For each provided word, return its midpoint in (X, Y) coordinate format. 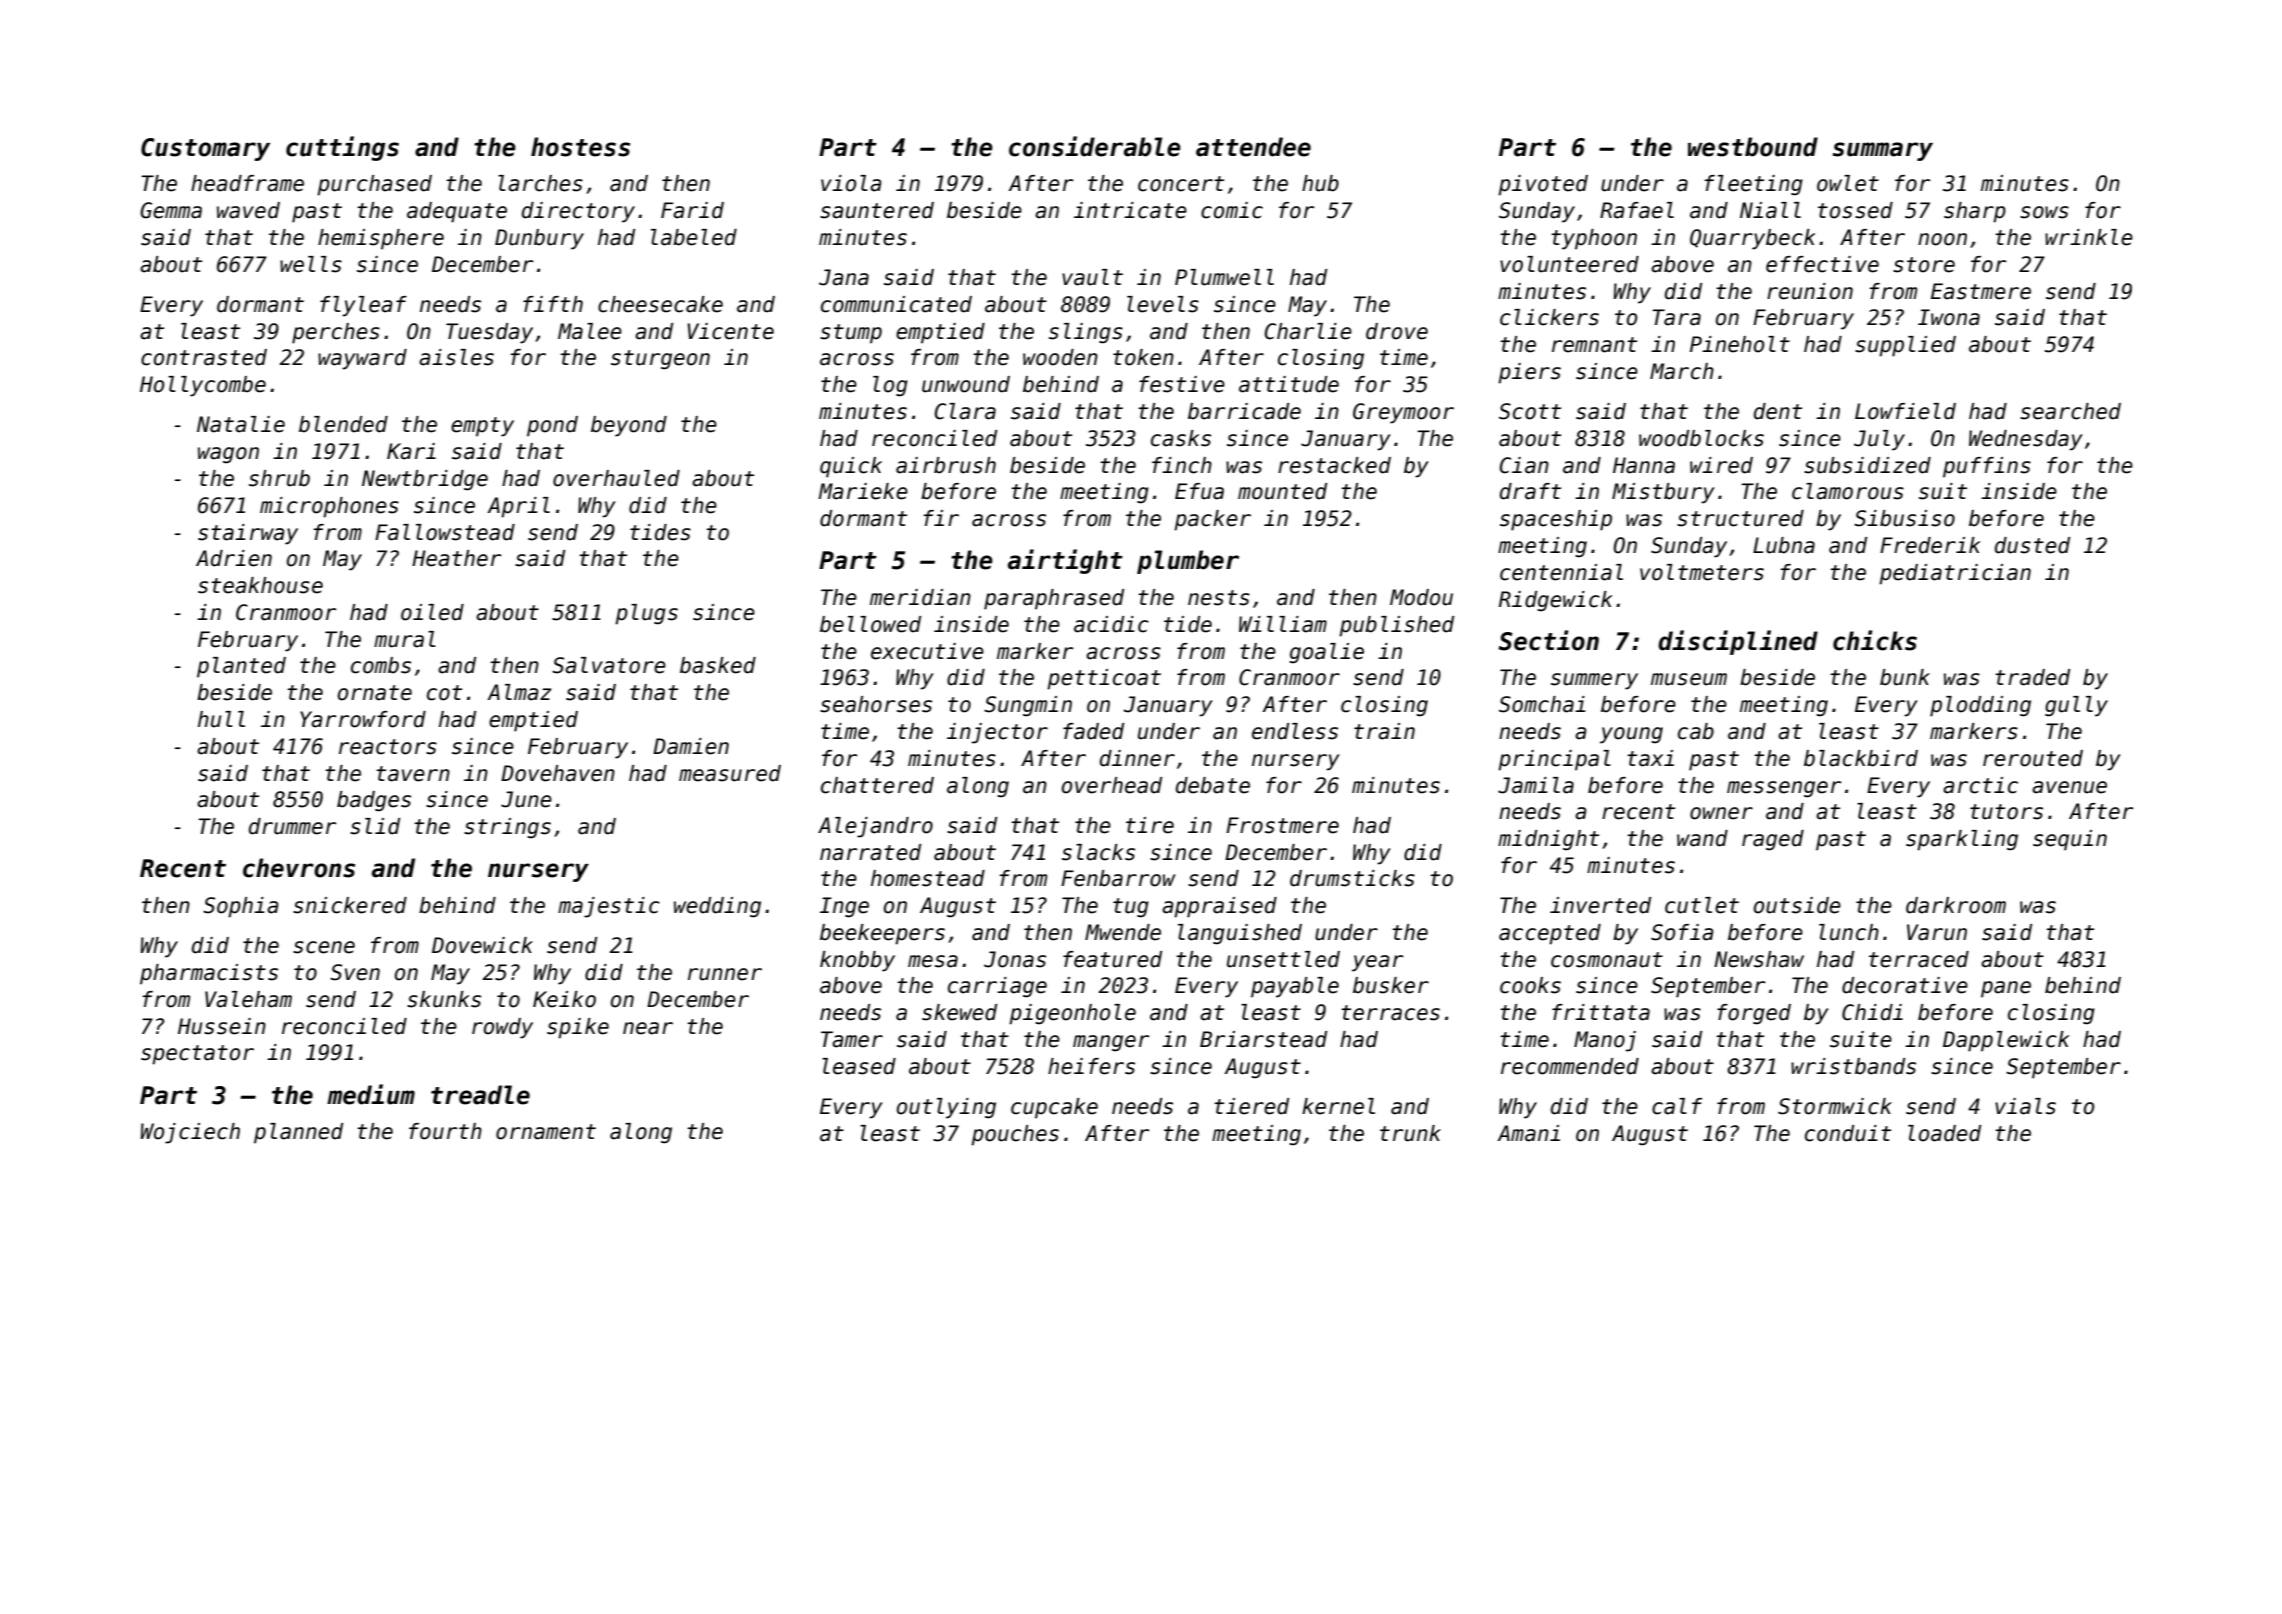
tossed (1855, 210)
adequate (457, 212)
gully (2076, 706)
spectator (197, 1055)
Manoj (1605, 1041)
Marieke (863, 491)
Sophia (241, 907)
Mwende (1123, 932)
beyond (629, 426)
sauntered (877, 210)
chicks (1875, 640)
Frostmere (1282, 825)
